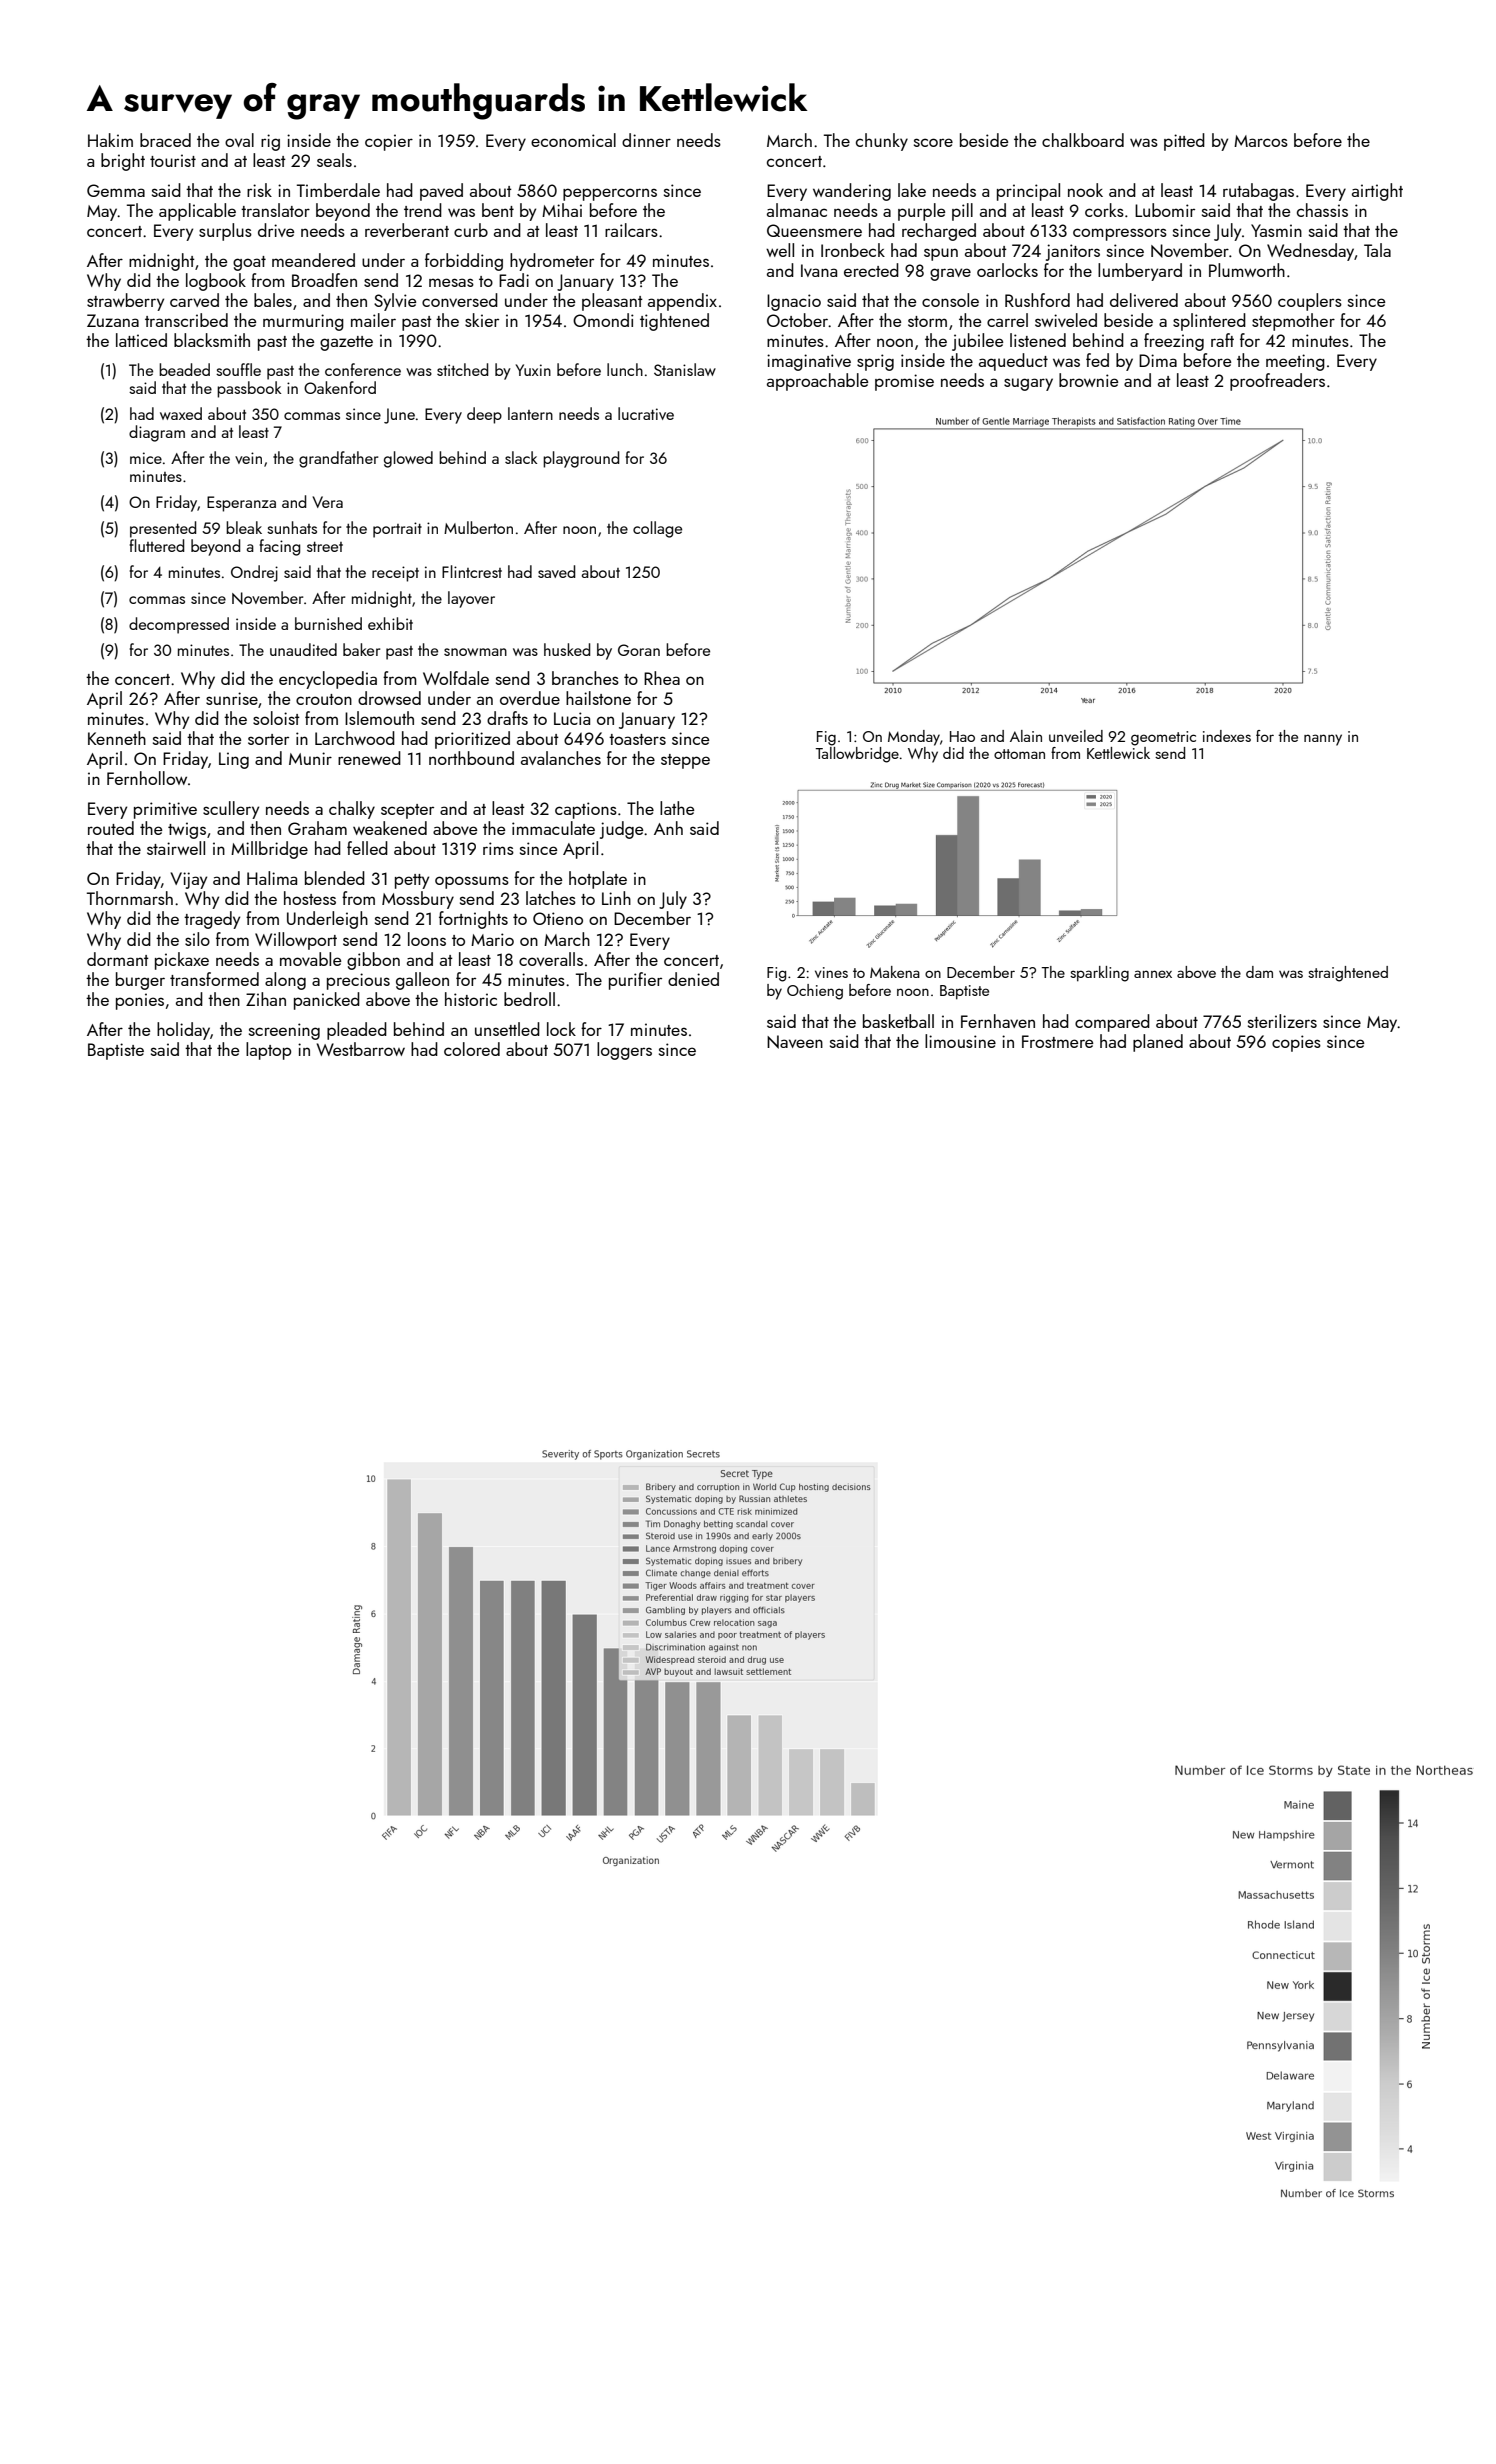 This screenshot has width=1496, height=2464. What do you see at coordinates (646, 140) in the screenshot?
I see `dinner` at bounding box center [646, 140].
